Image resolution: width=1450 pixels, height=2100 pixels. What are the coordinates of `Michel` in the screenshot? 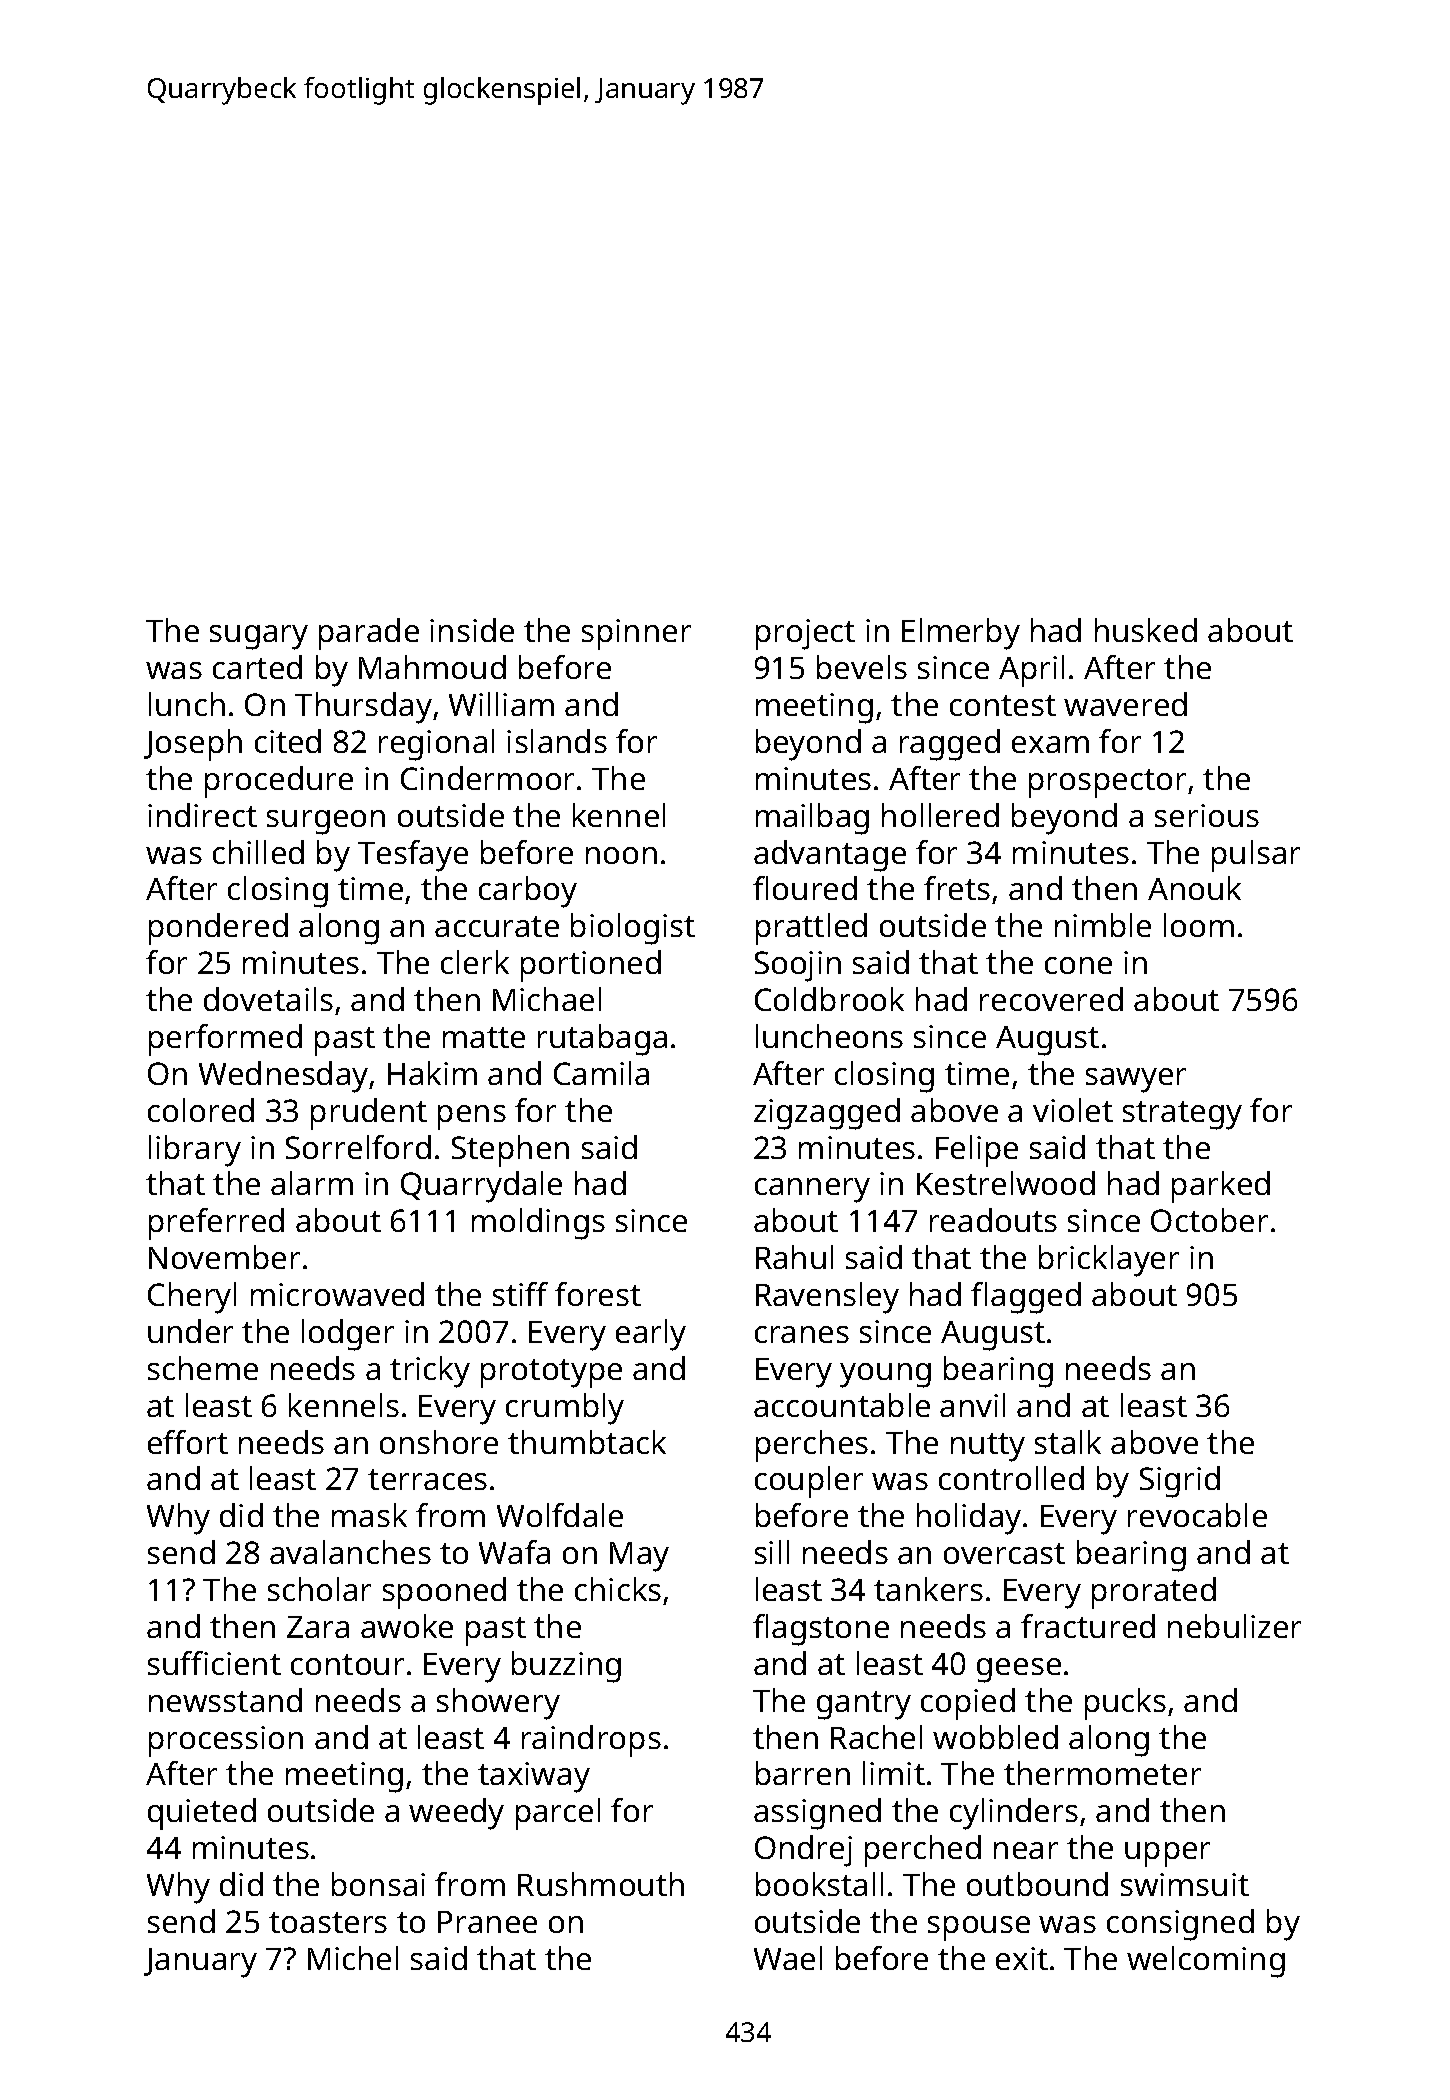 It's located at (353, 1958).
